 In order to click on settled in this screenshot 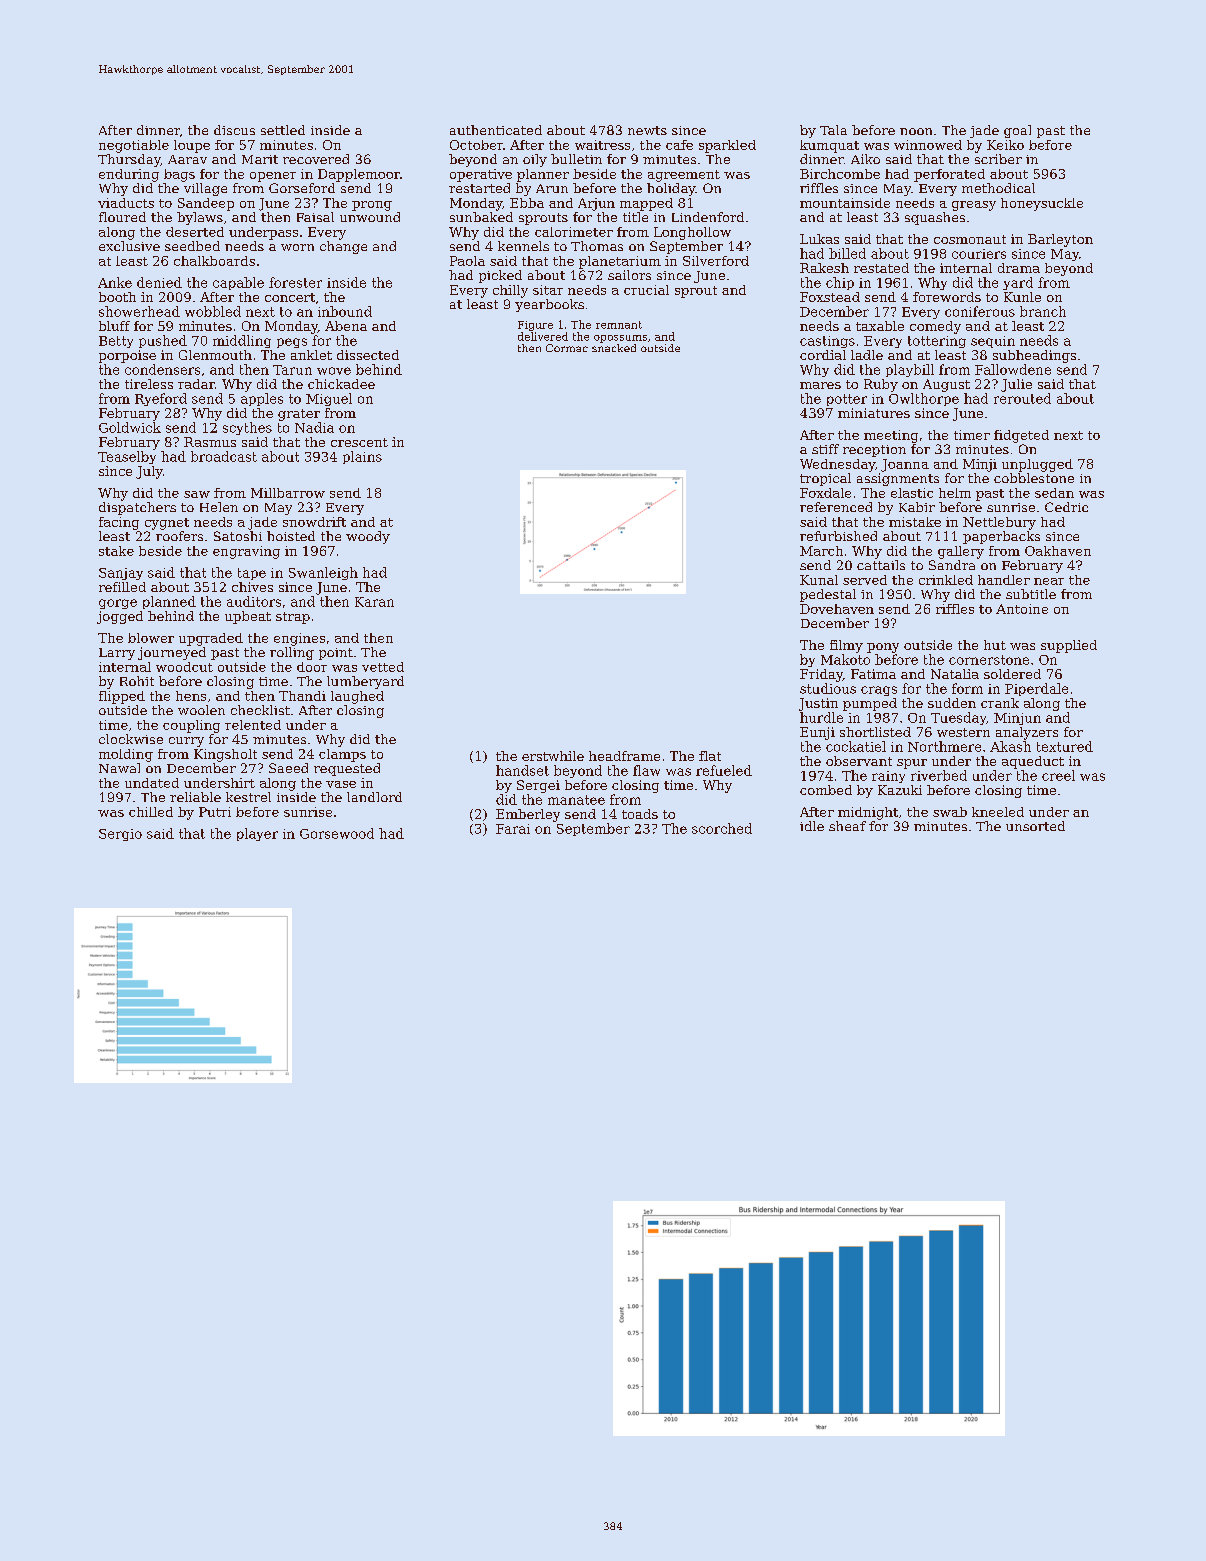, I will do `click(283, 130)`.
